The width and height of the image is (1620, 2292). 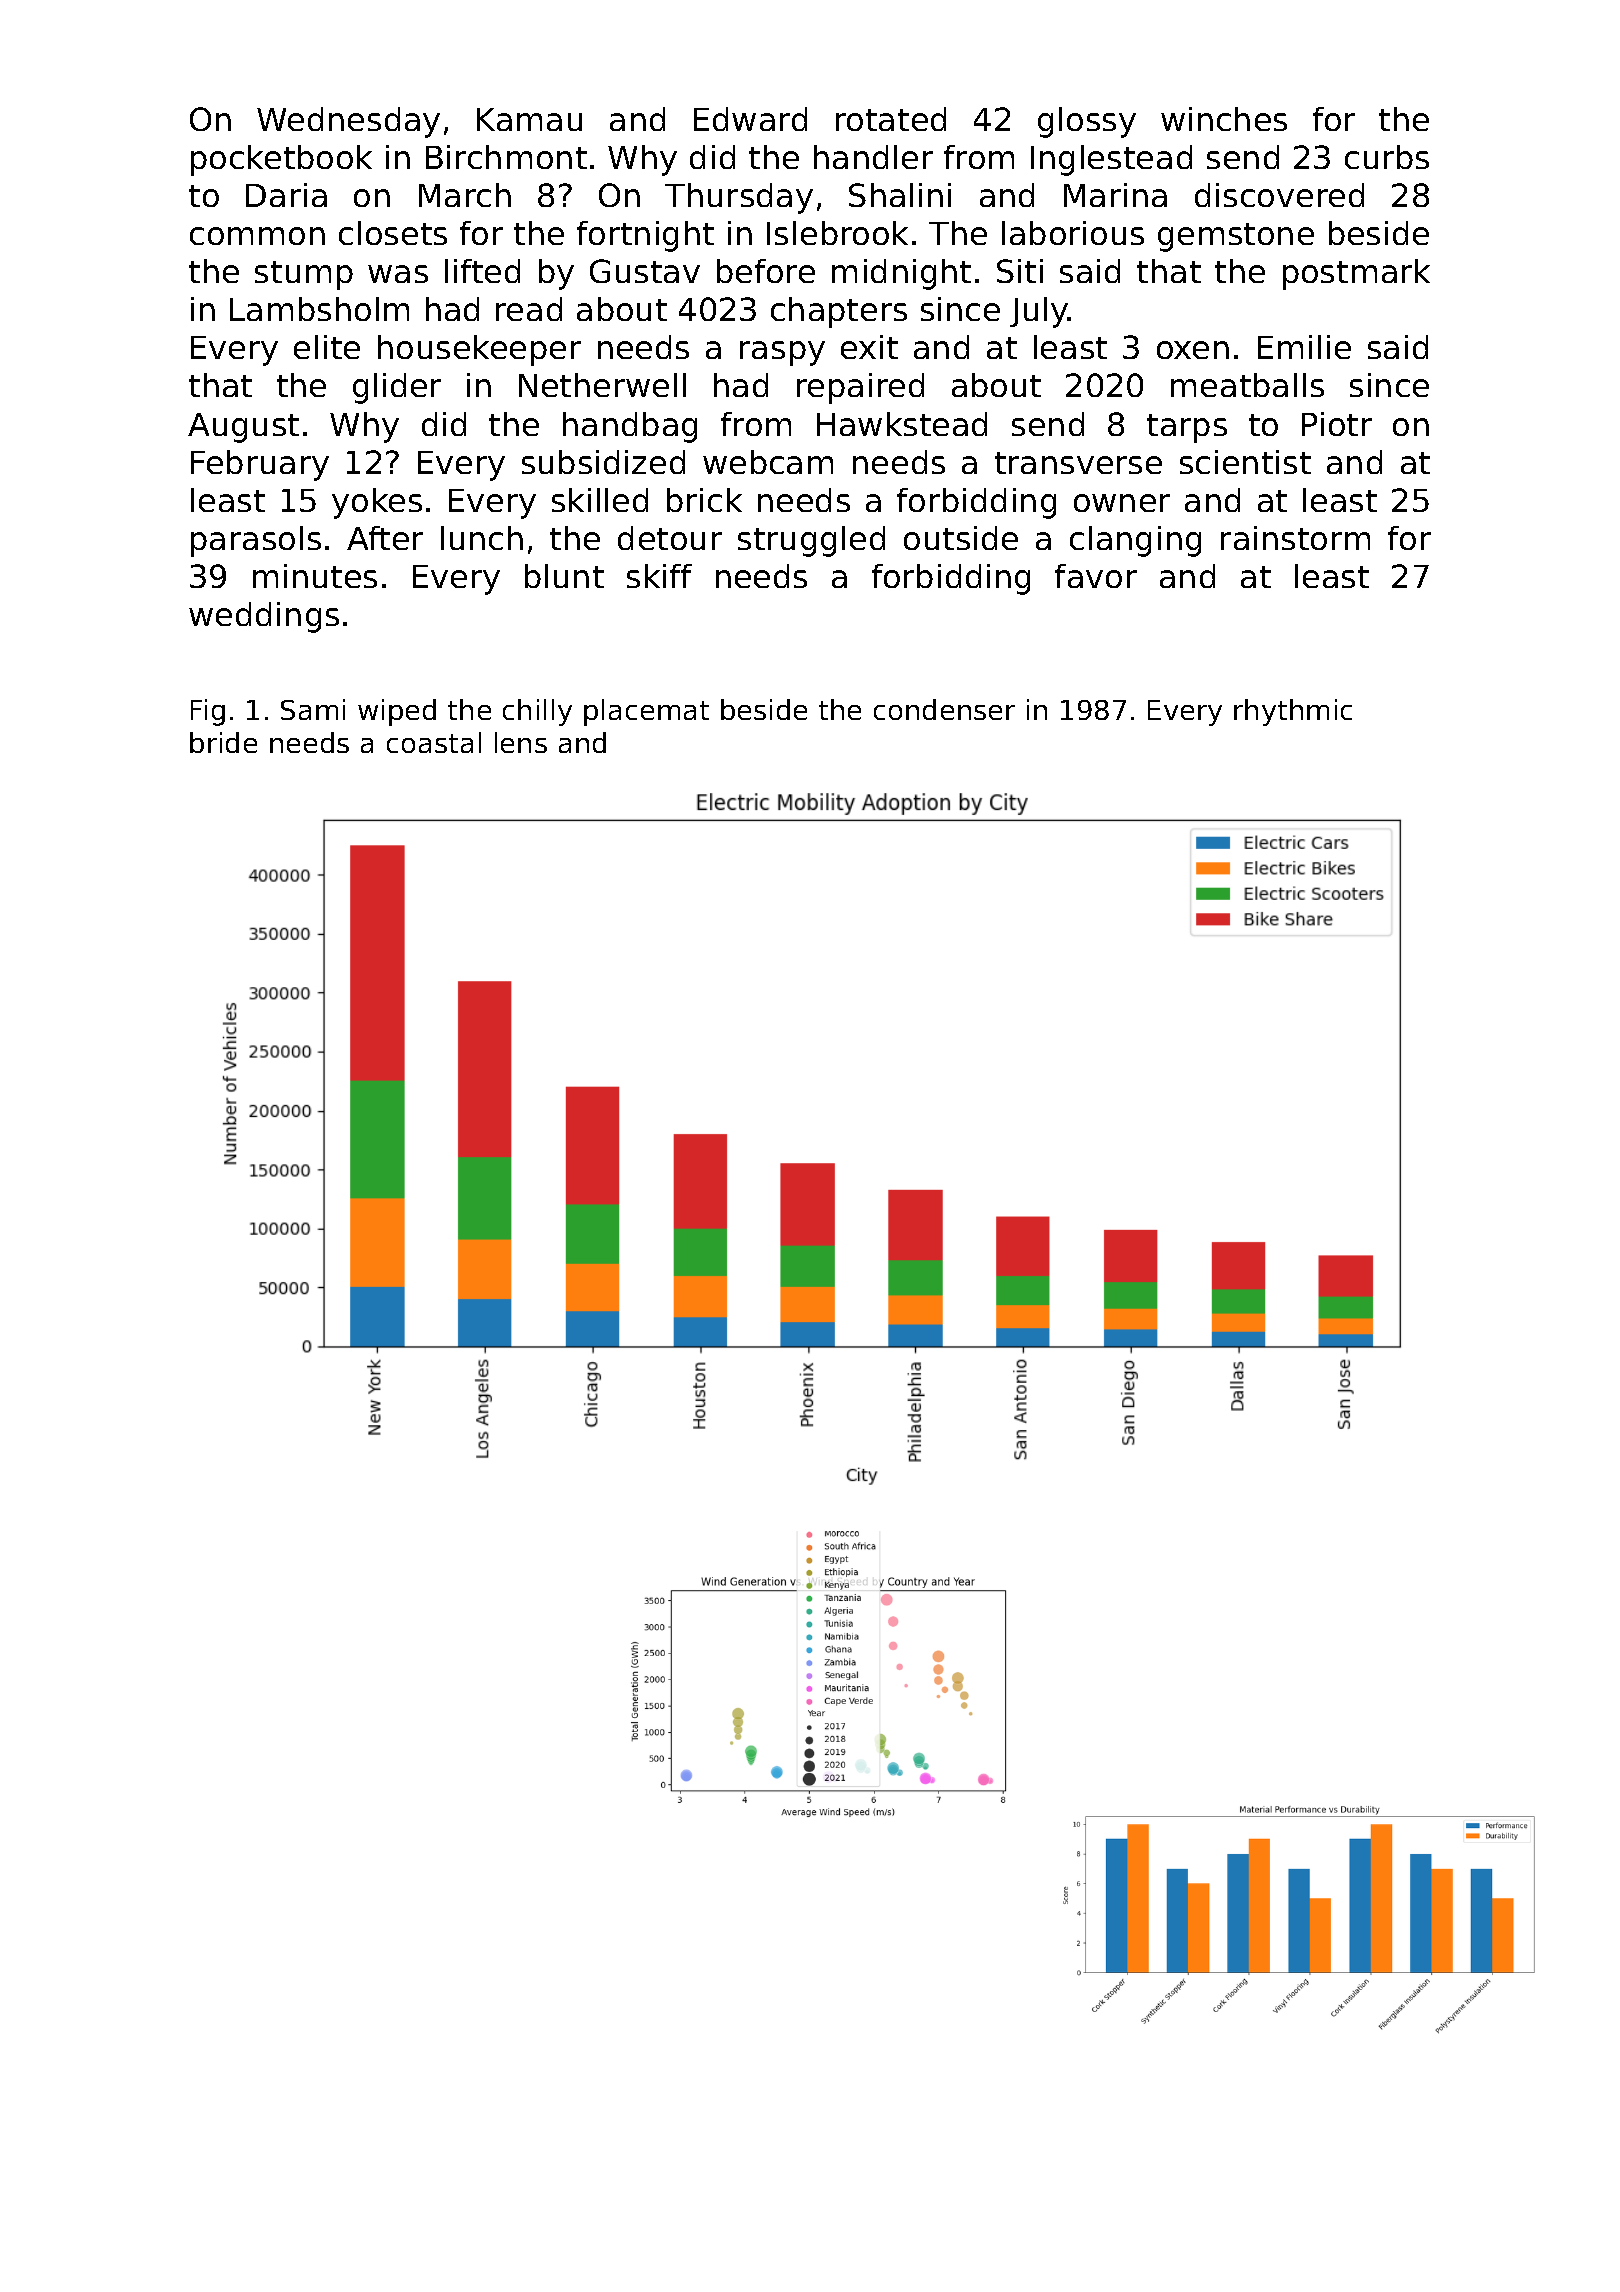 What do you see at coordinates (603, 462) in the image?
I see `subsidized` at bounding box center [603, 462].
